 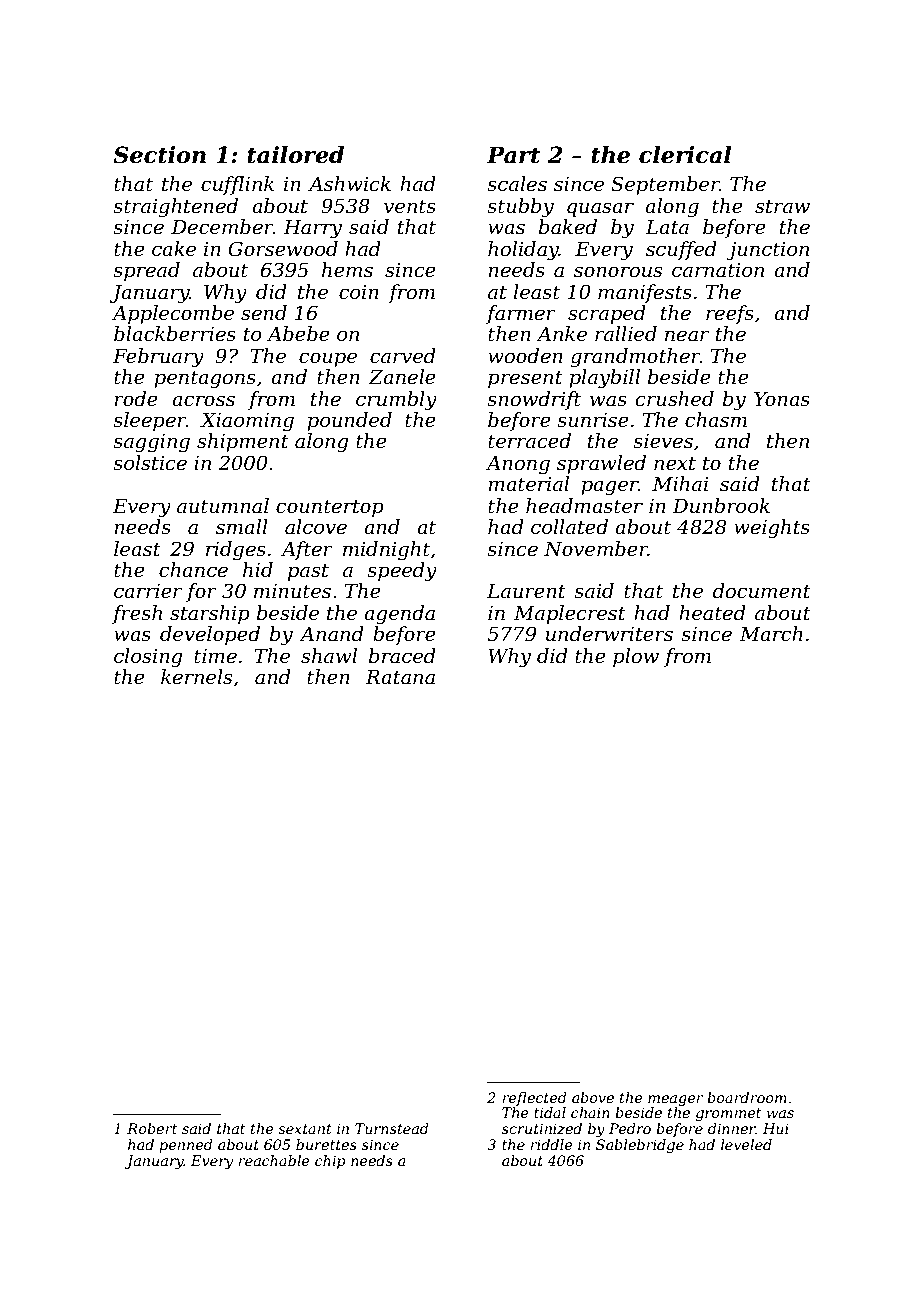 What do you see at coordinates (534, 1099) in the page?
I see `reflected` at bounding box center [534, 1099].
